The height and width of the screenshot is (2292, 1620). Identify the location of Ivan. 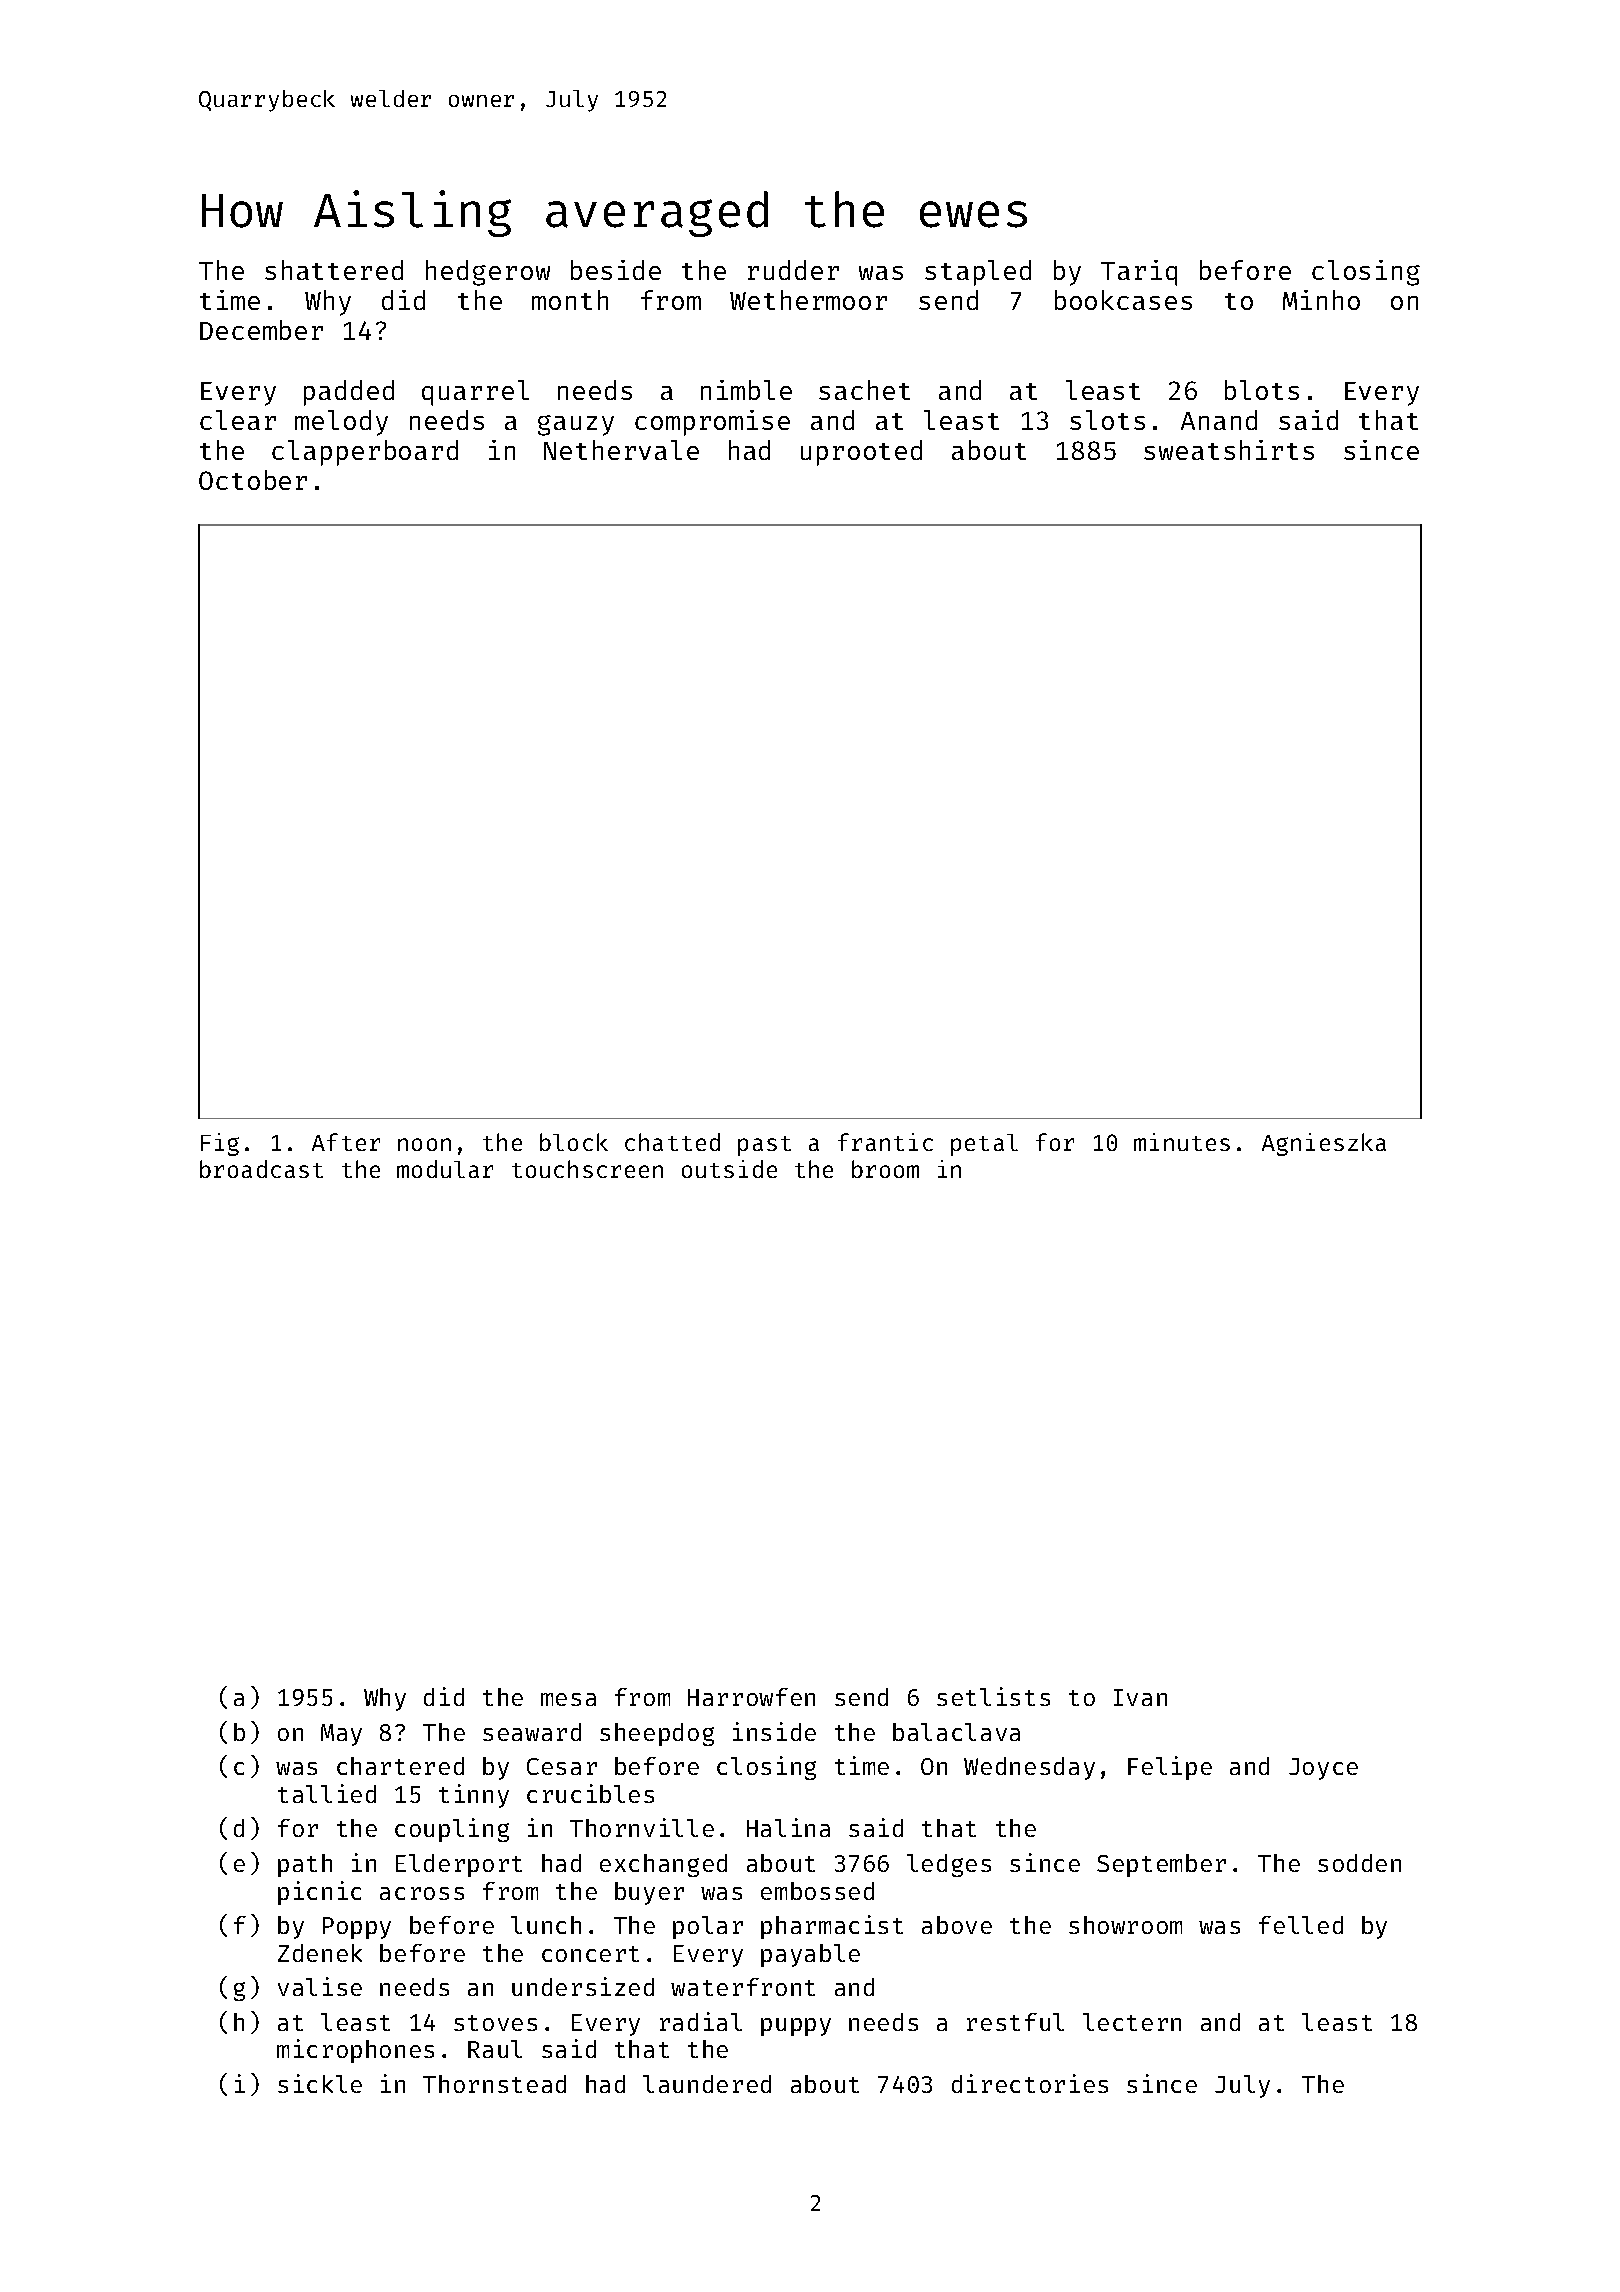
(1140, 1697).
